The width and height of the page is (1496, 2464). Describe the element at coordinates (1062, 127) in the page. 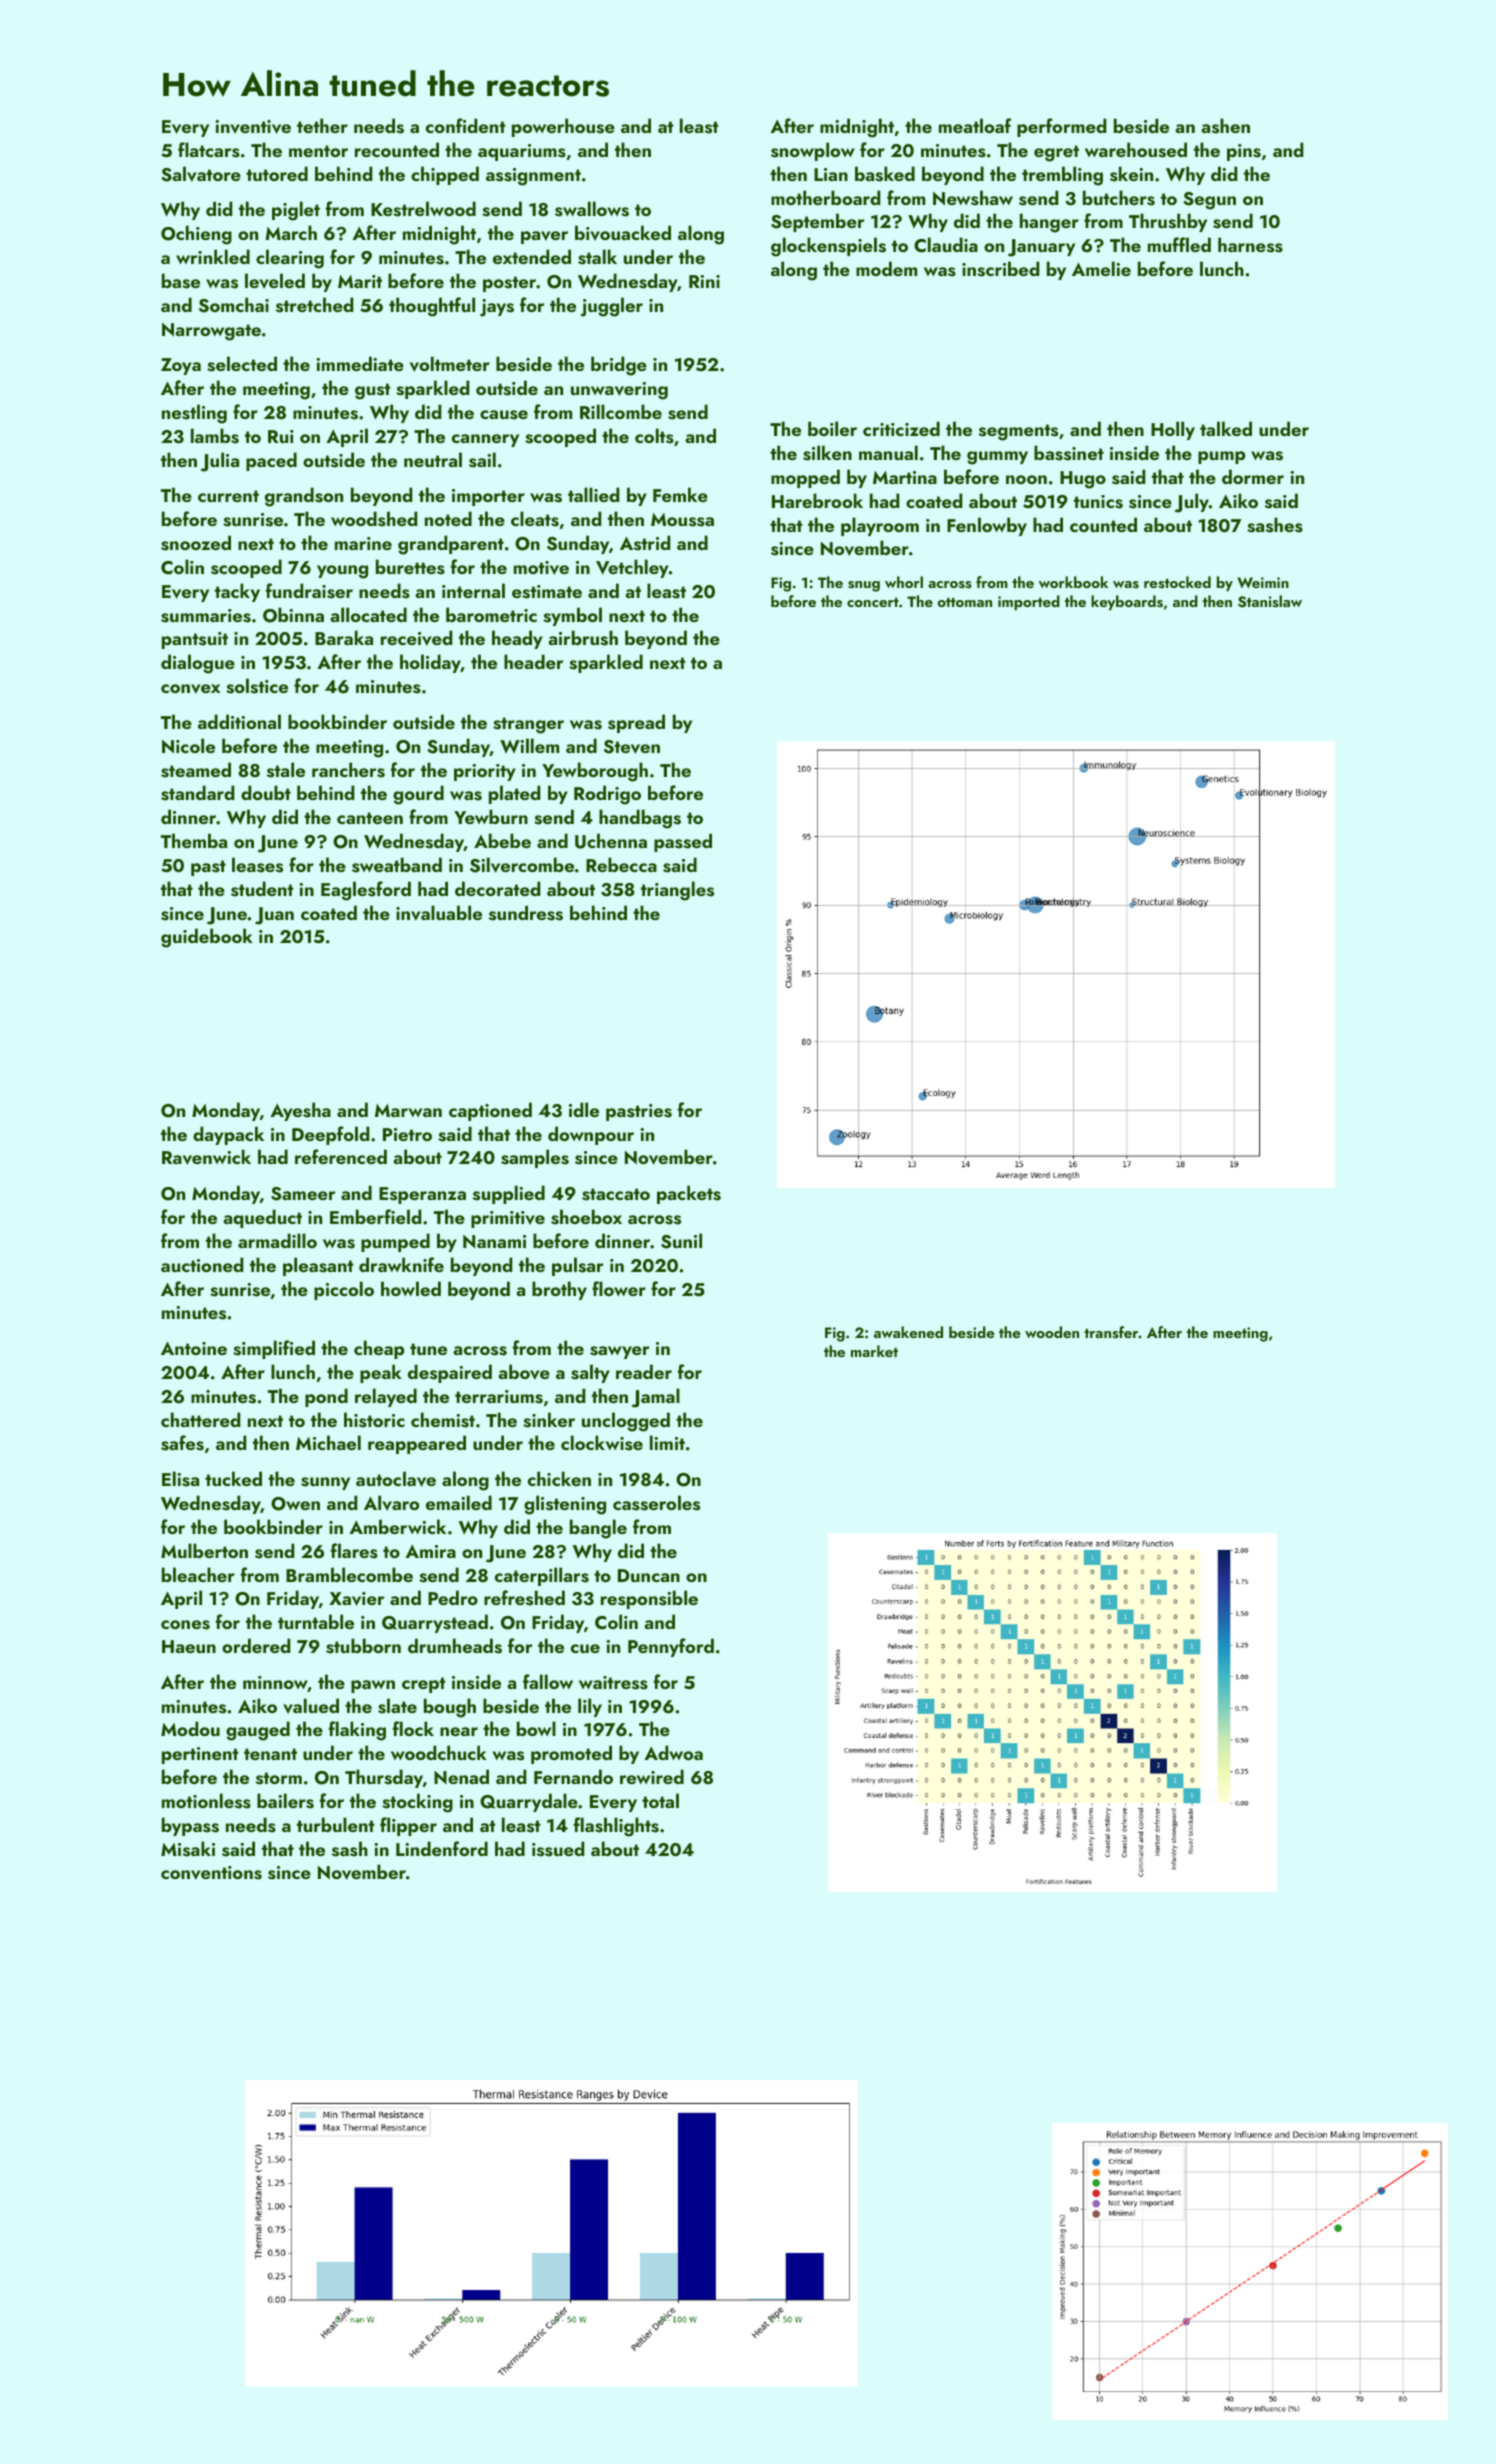

I see `performed` at that location.
